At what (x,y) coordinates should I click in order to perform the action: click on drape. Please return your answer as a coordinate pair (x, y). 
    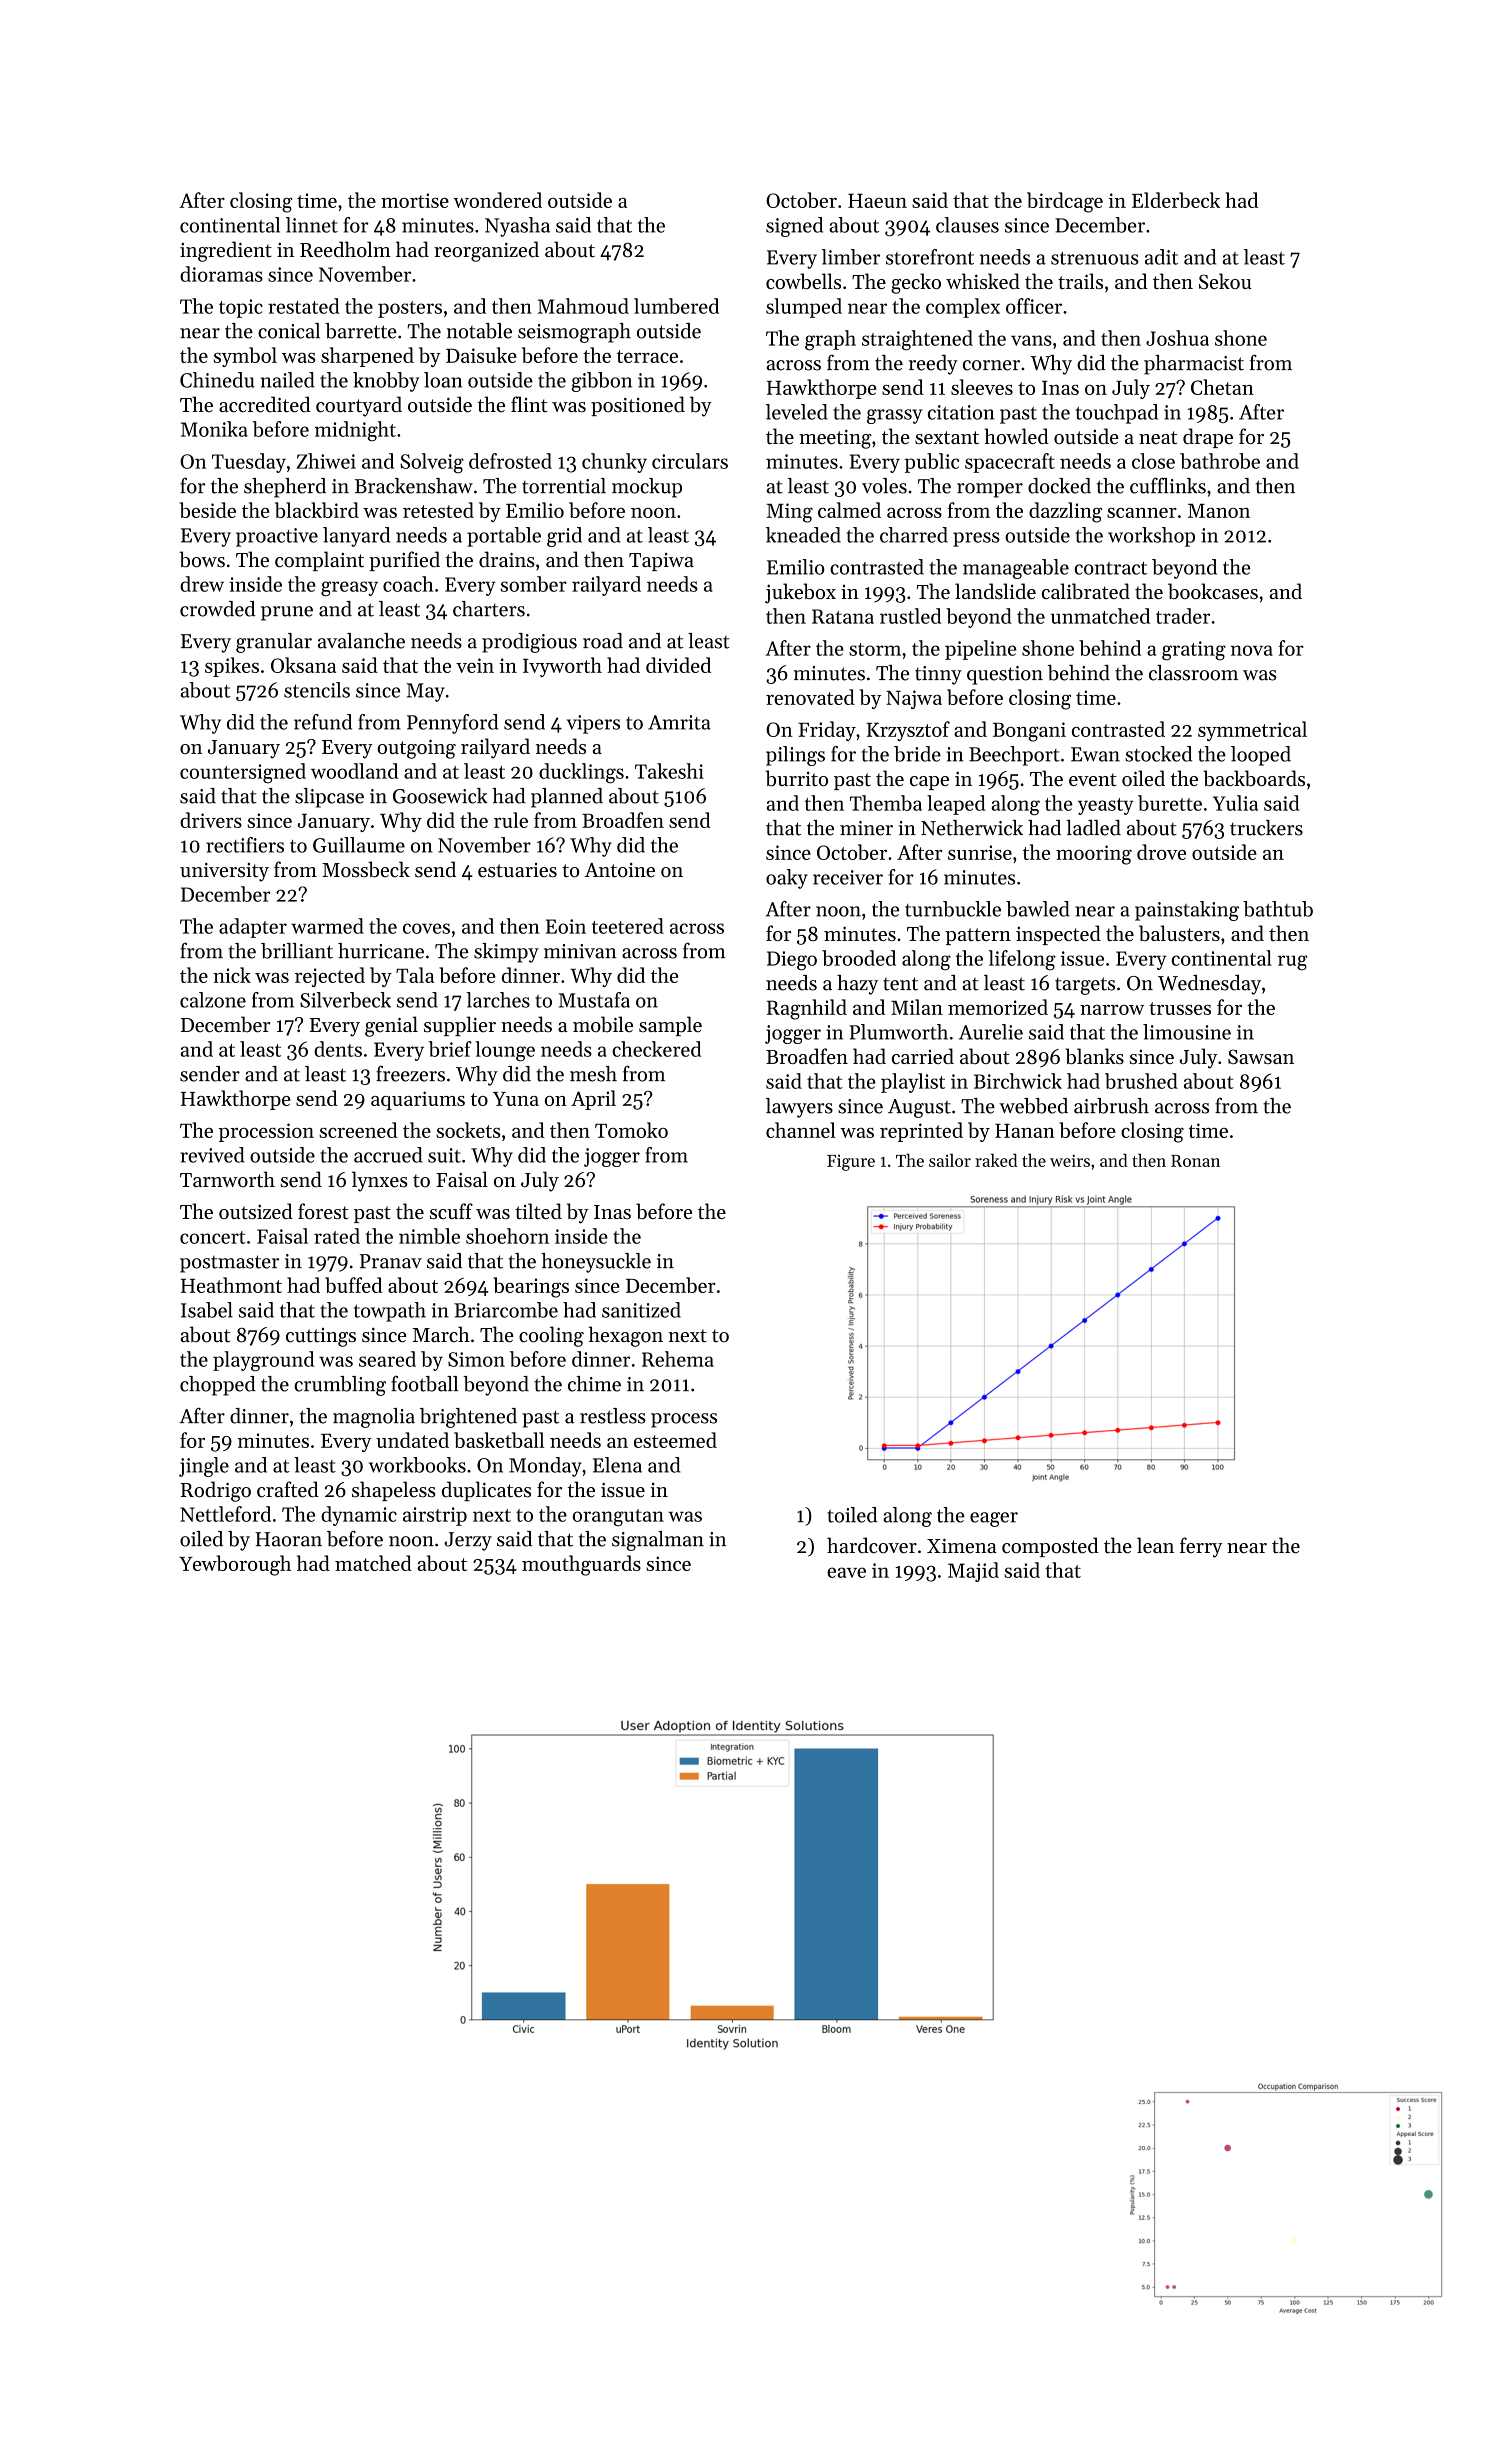
    Looking at the image, I should click on (1208, 438).
